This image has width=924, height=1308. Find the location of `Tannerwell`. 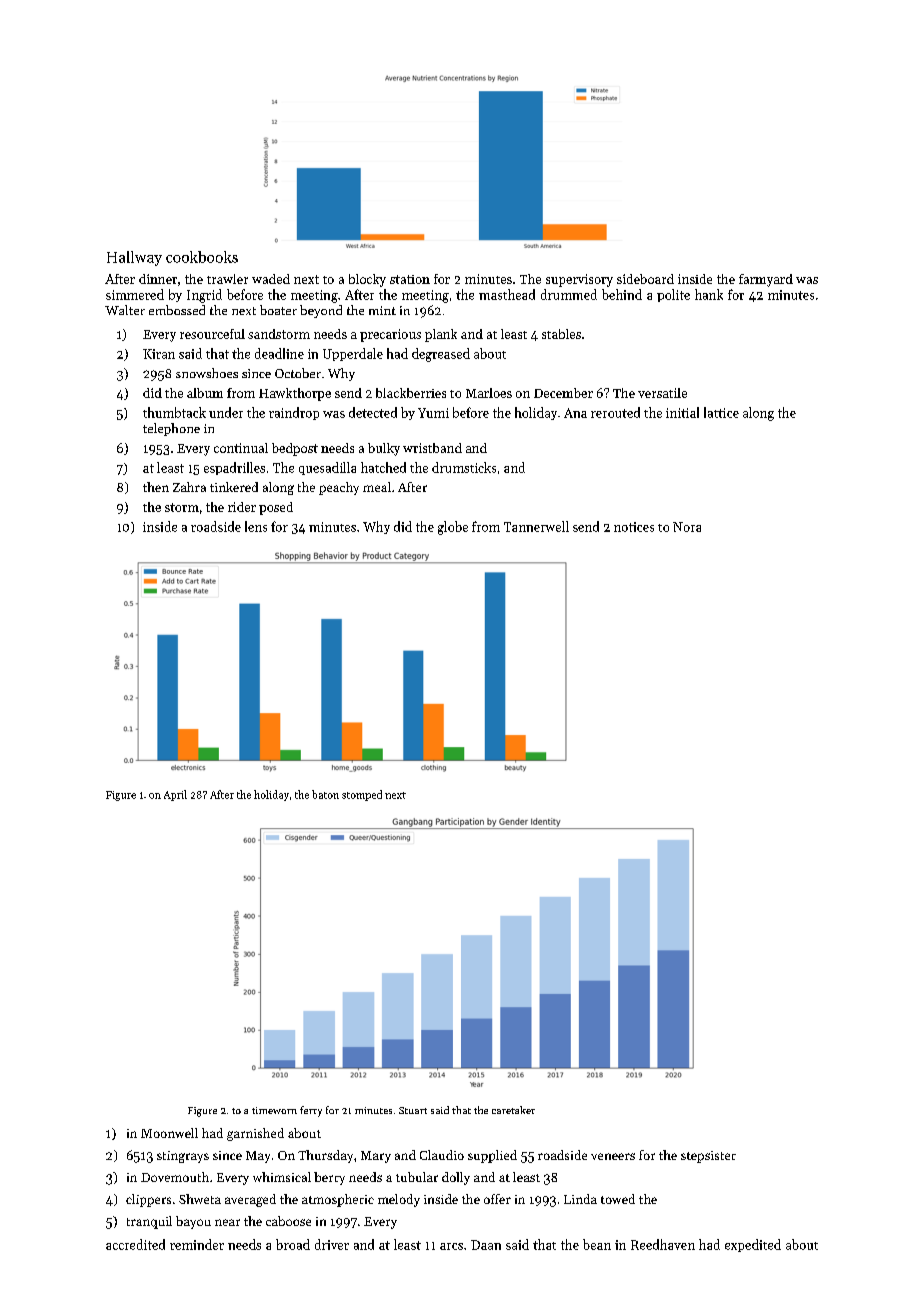

Tannerwell is located at coordinates (536, 526).
